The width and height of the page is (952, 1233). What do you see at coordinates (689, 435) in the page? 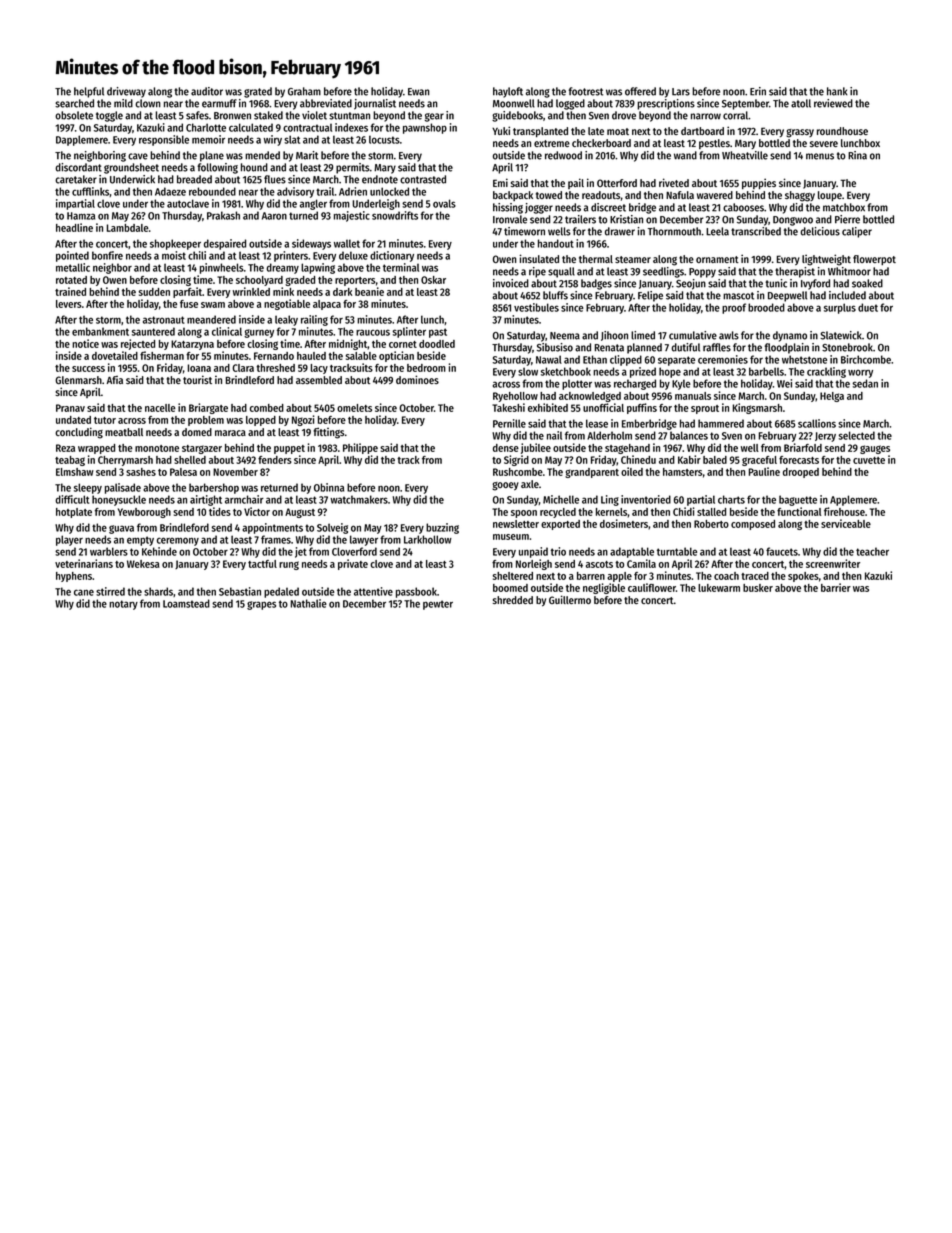
I see `balances` at bounding box center [689, 435].
